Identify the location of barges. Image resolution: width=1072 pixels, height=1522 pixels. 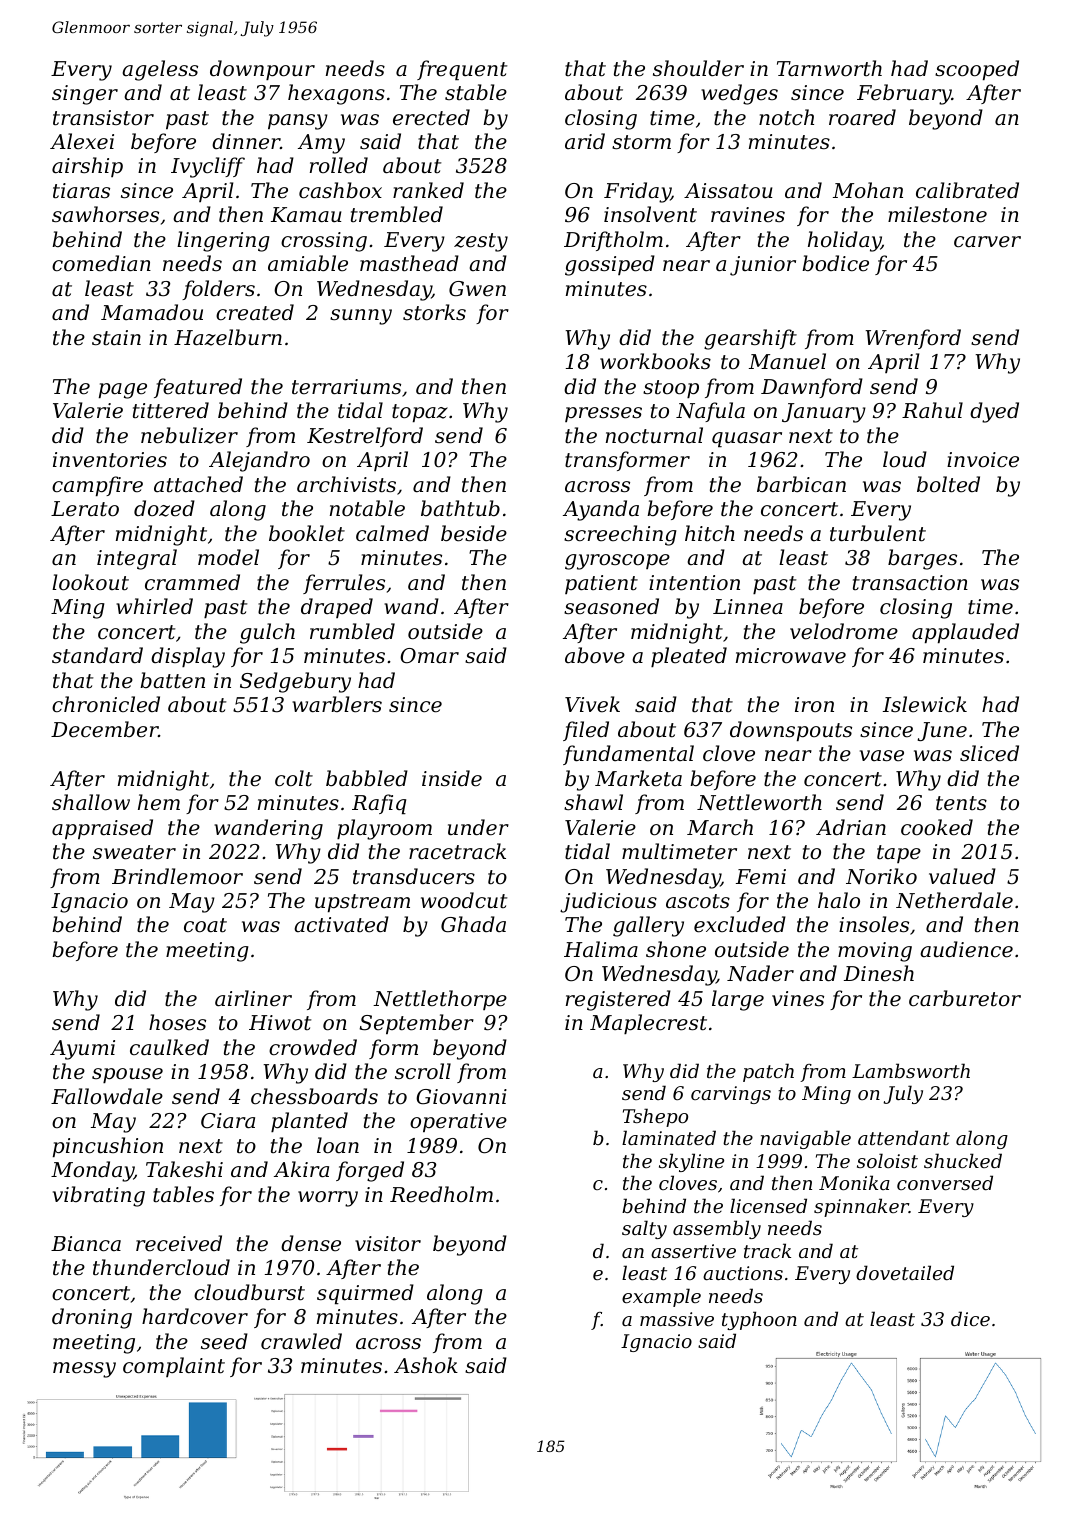
(922, 559).
